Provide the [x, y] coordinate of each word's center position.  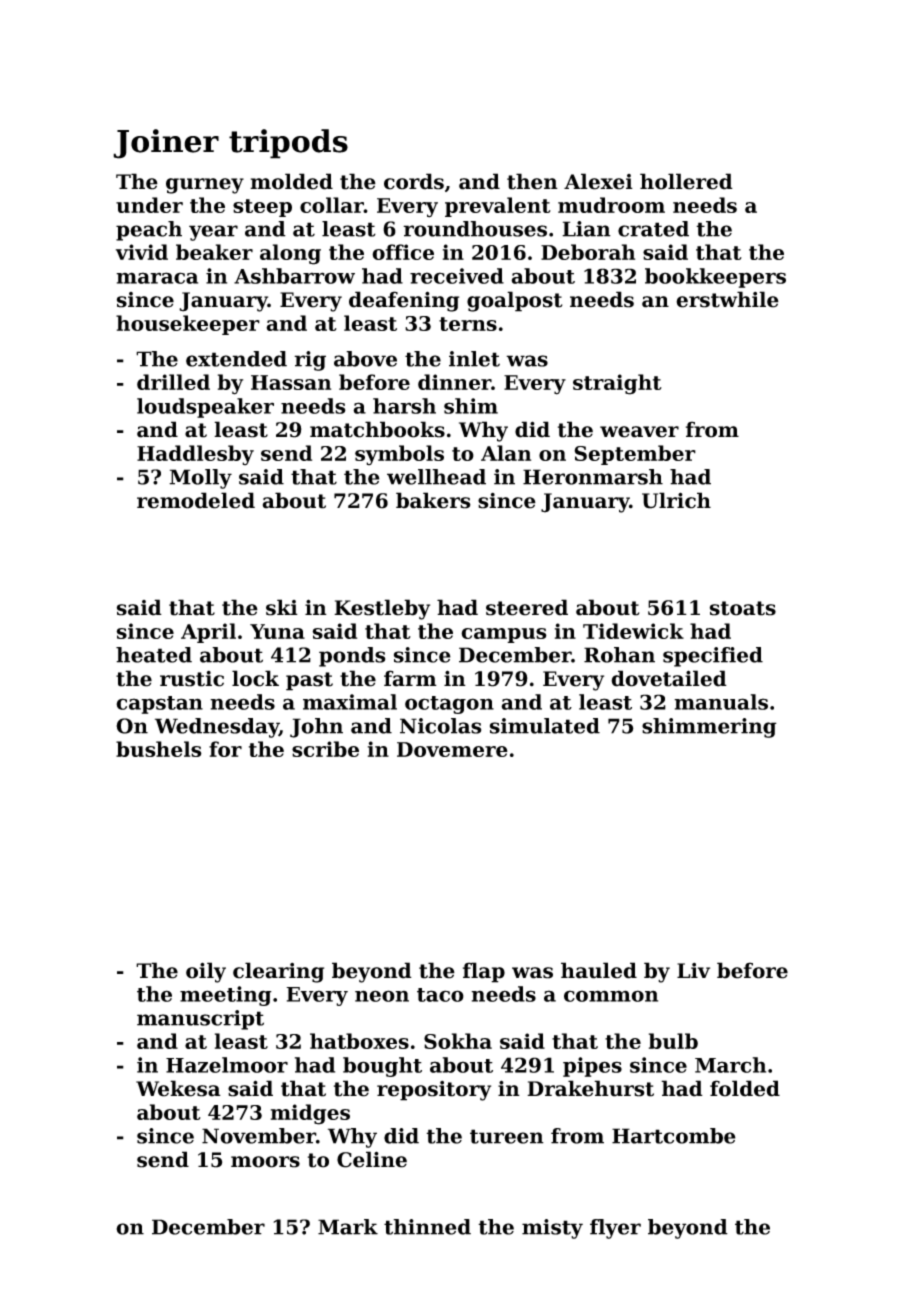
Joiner [166, 144]
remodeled [196, 500]
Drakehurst [590, 1088]
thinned [427, 1227]
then [532, 181]
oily [206, 972]
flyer [615, 1229]
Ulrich [676, 500]
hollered [686, 181]
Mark [348, 1227]
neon [382, 996]
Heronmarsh [593, 477]
